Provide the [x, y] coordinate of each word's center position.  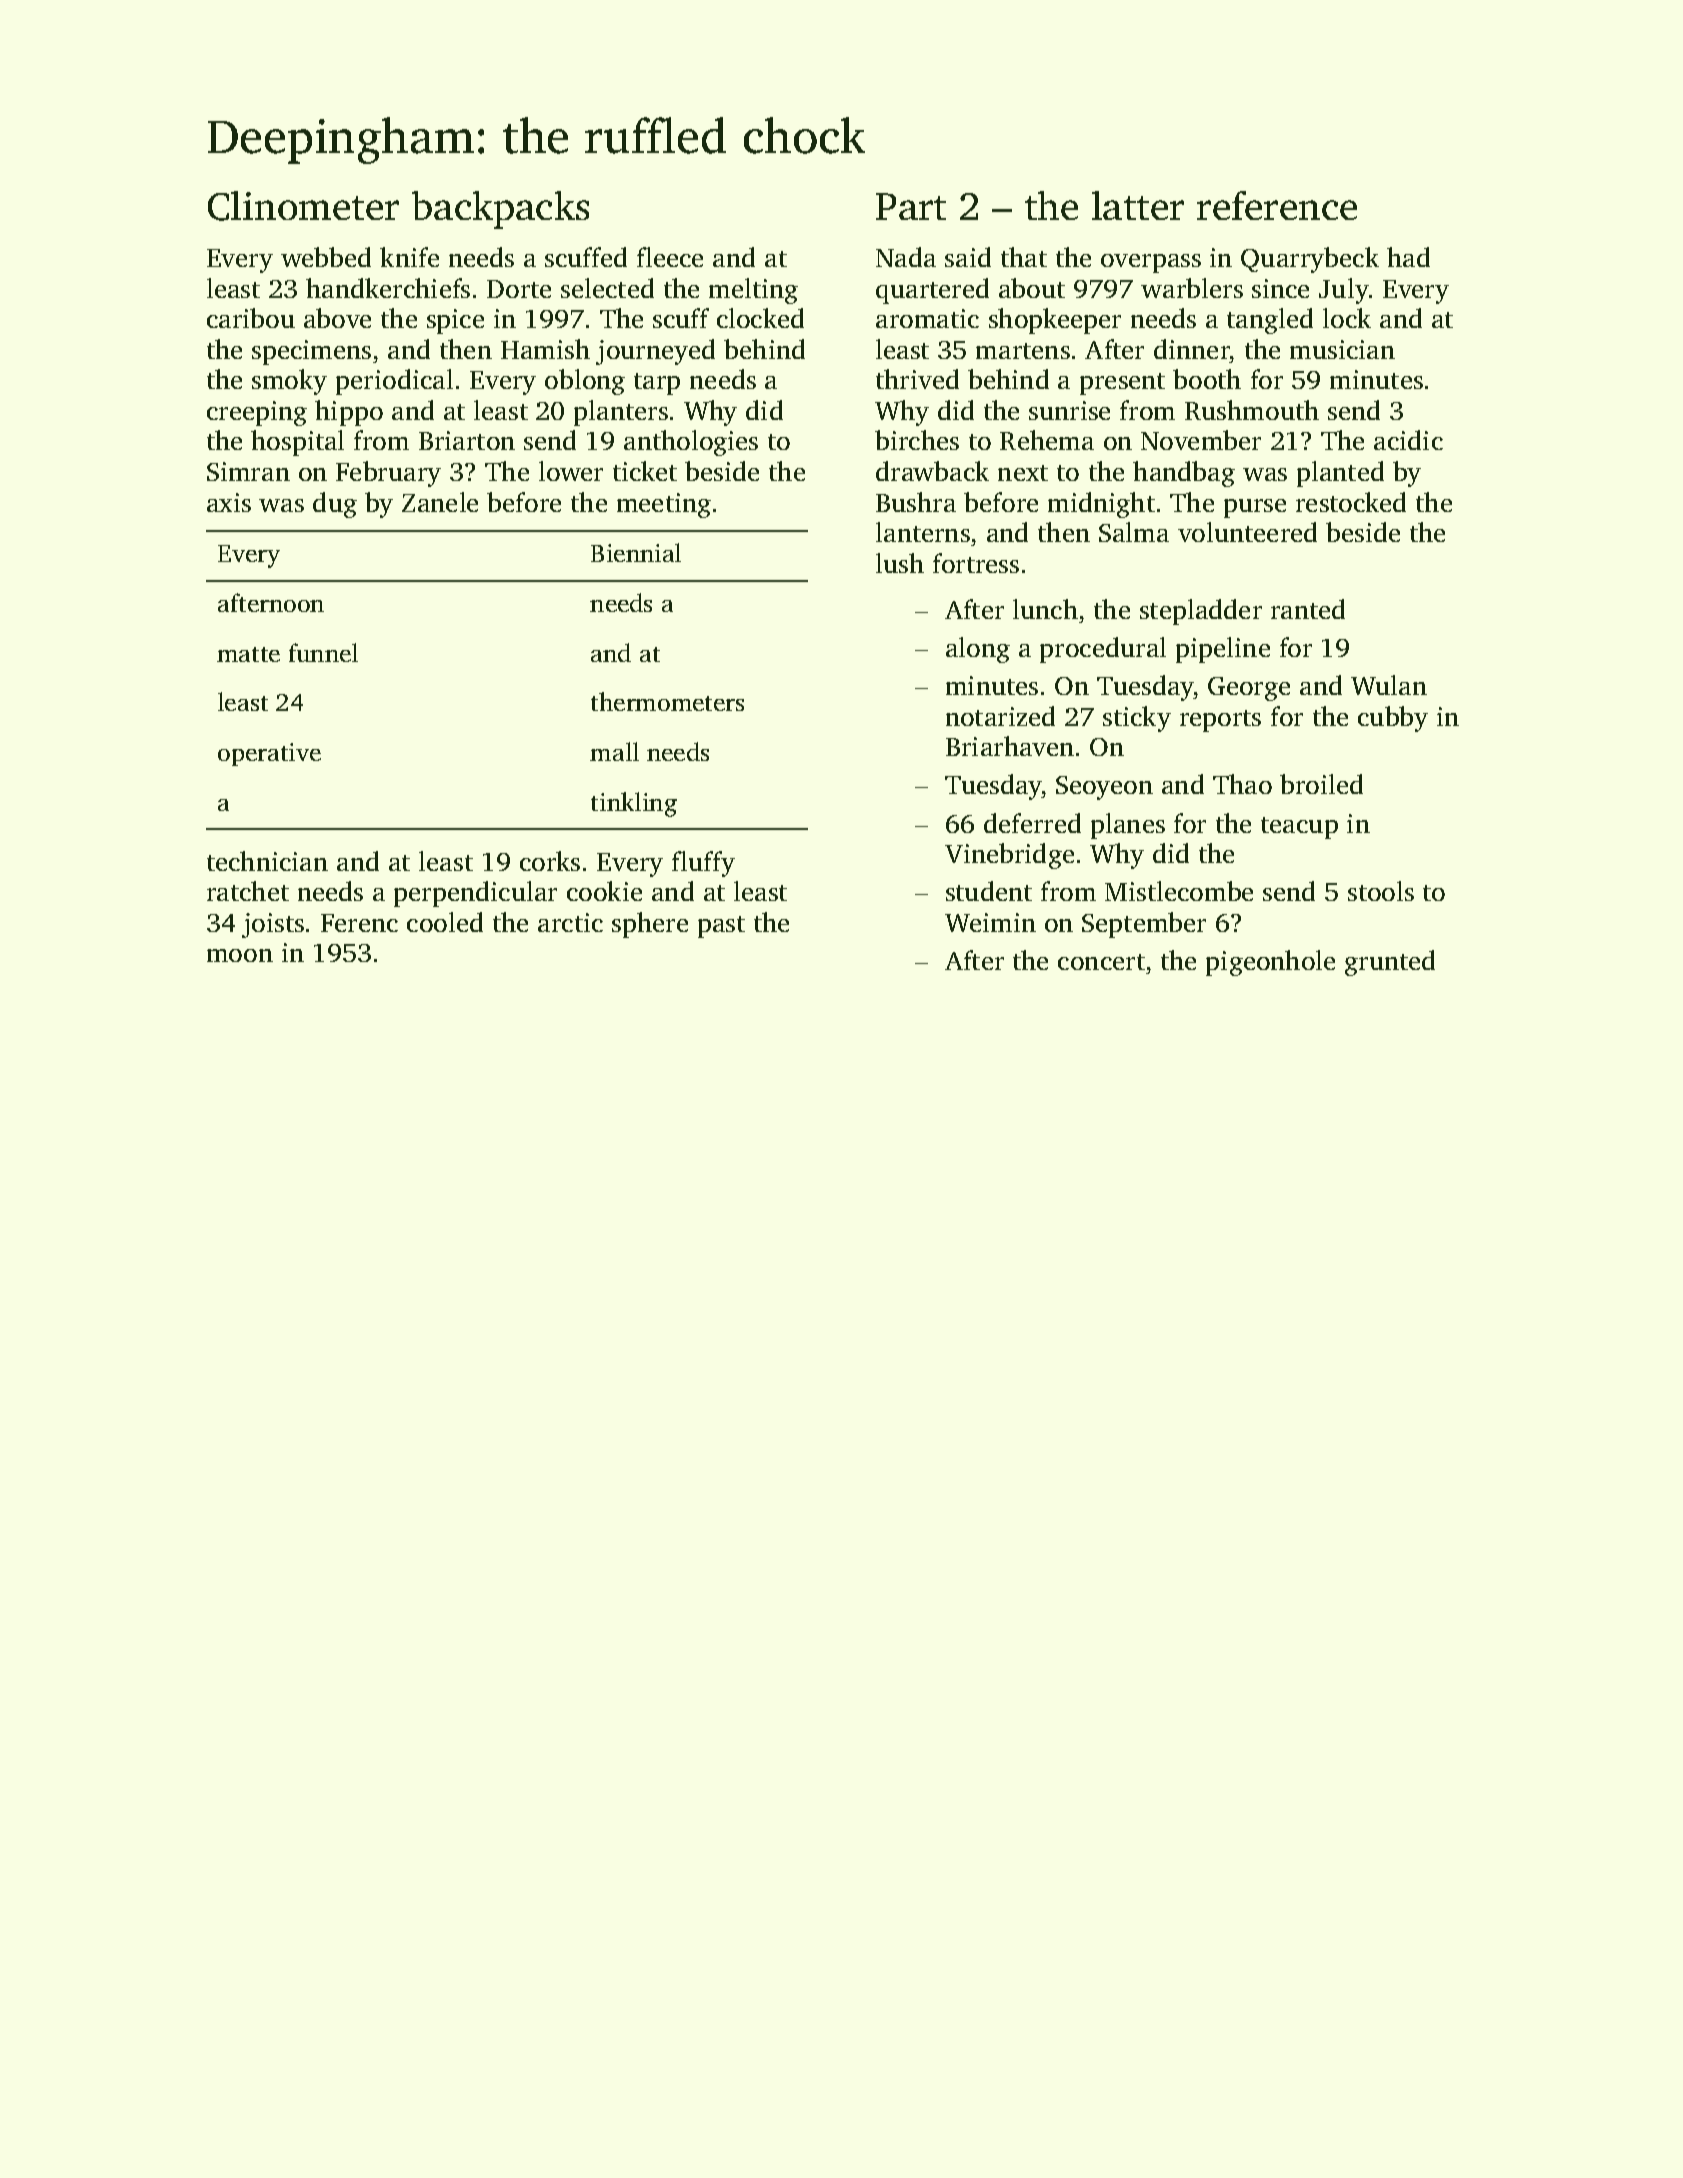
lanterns [923, 532]
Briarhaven [1010, 746]
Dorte [519, 289]
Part [911, 206]
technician [267, 861]
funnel [323, 652]
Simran [248, 471]
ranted [1308, 609]
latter [1138, 205]
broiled [1321, 784]
